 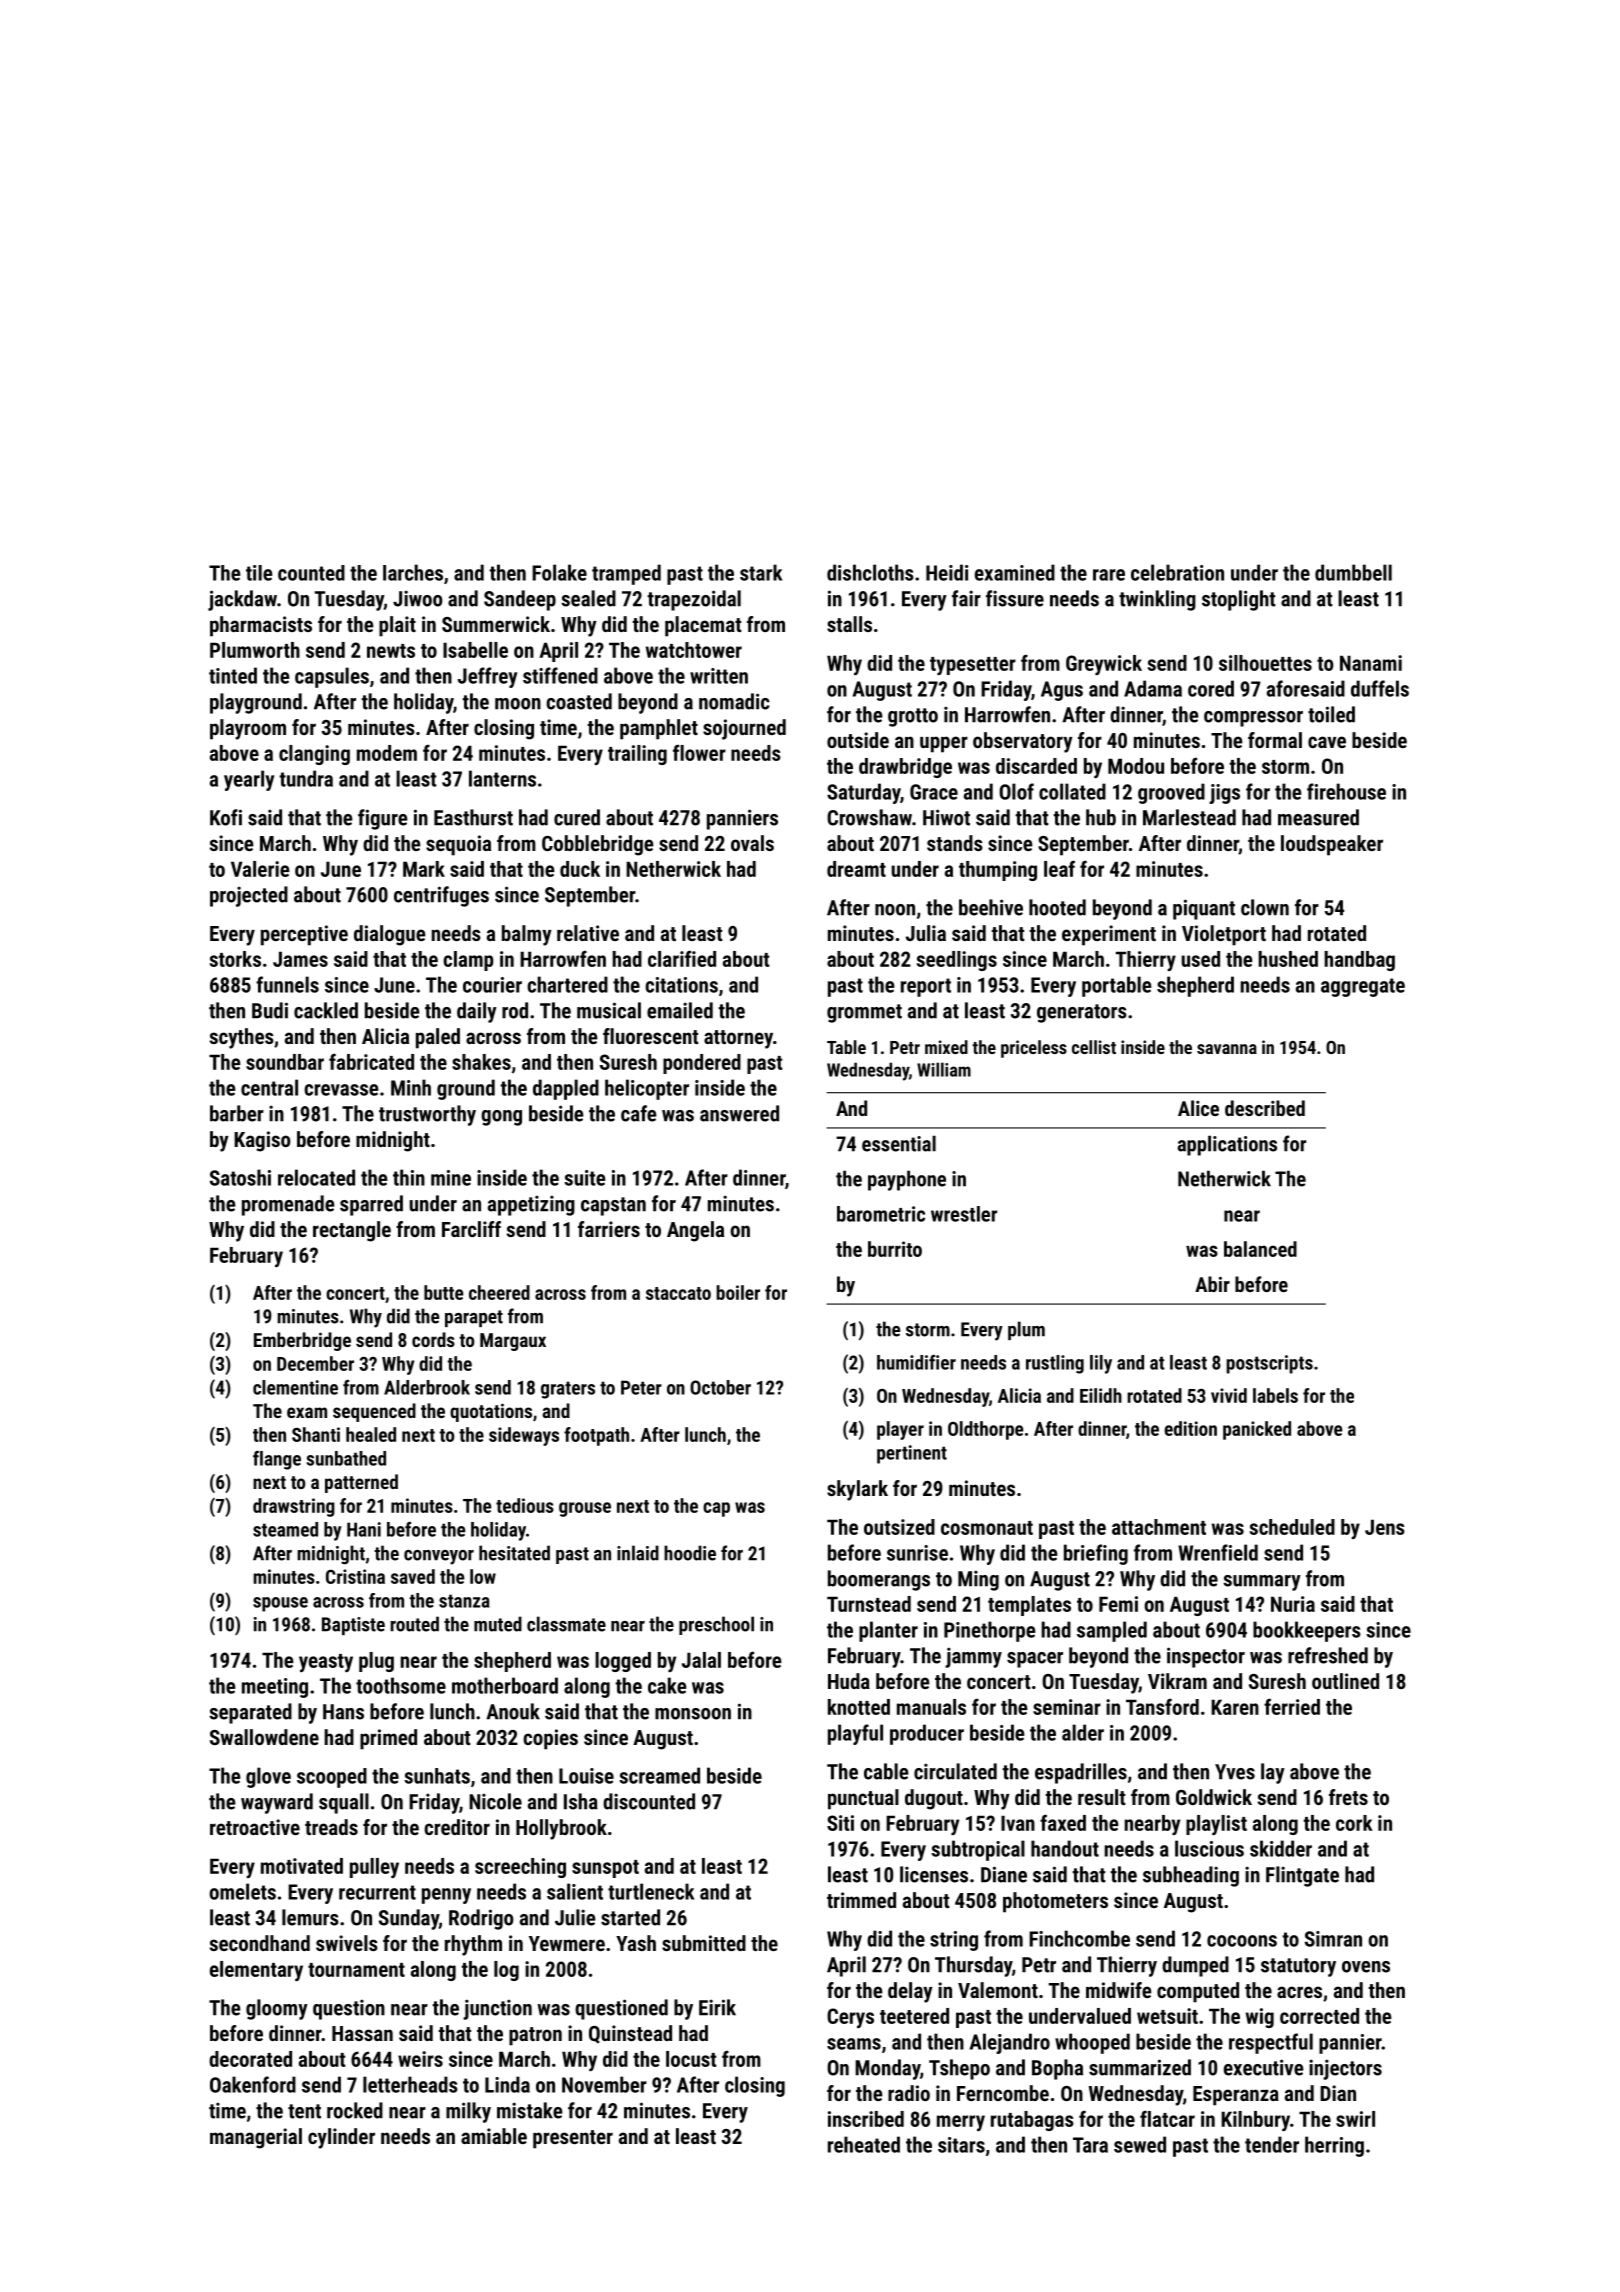 I want to click on Angela, so click(x=695, y=1231).
